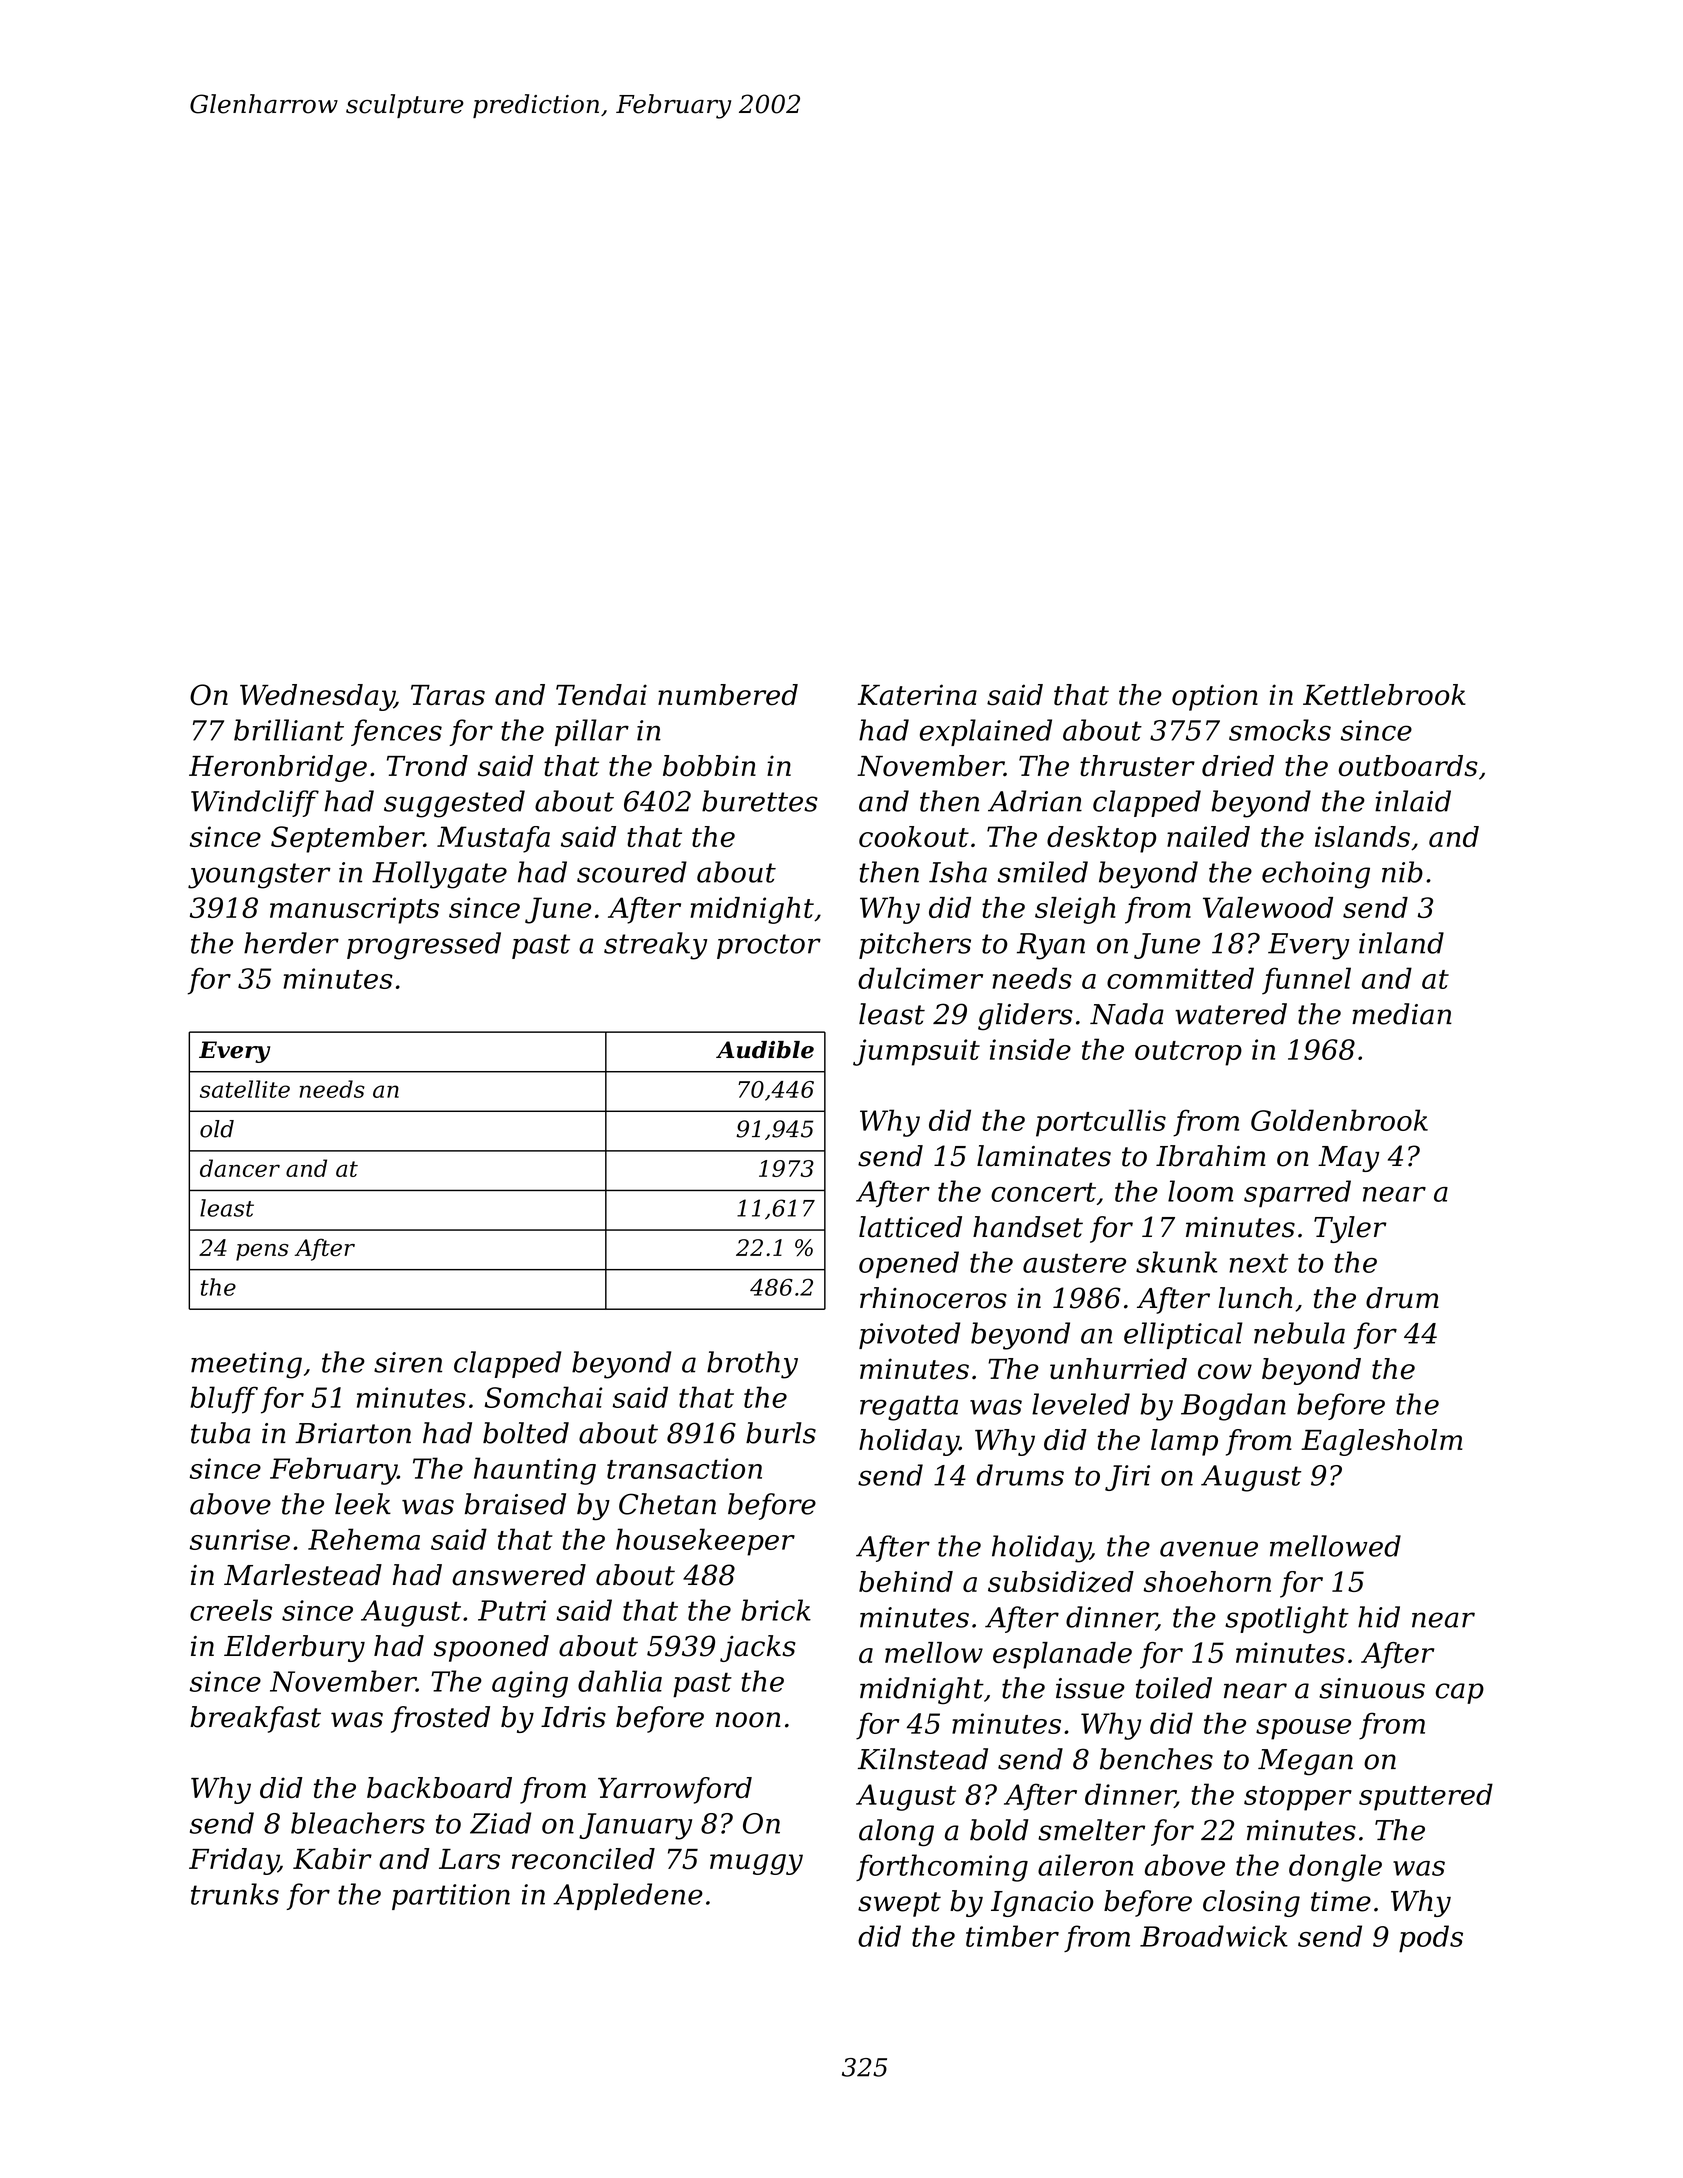  I want to click on median, so click(1402, 1014).
